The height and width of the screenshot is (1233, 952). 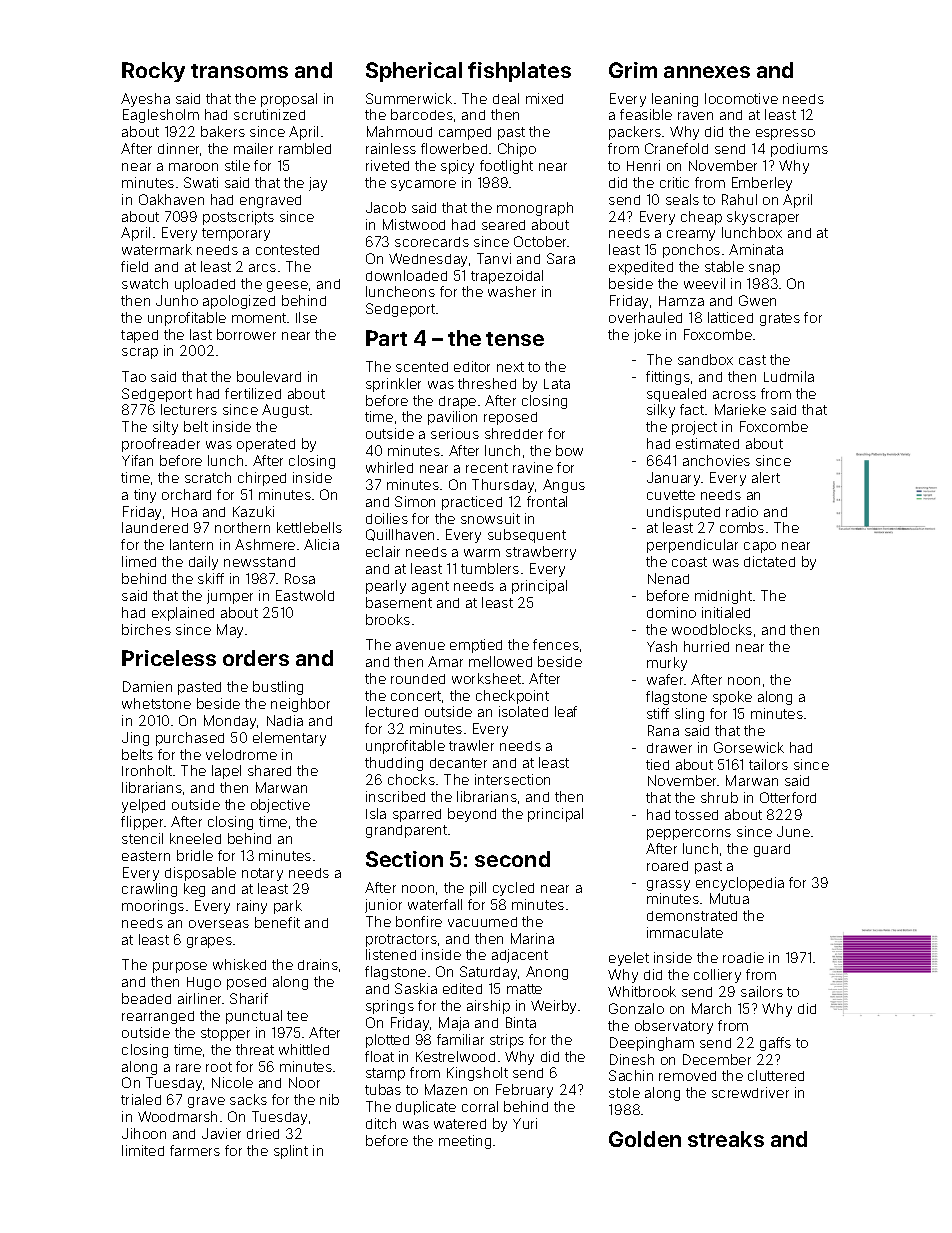 What do you see at coordinates (177, 300) in the screenshot?
I see `Junho` at bounding box center [177, 300].
